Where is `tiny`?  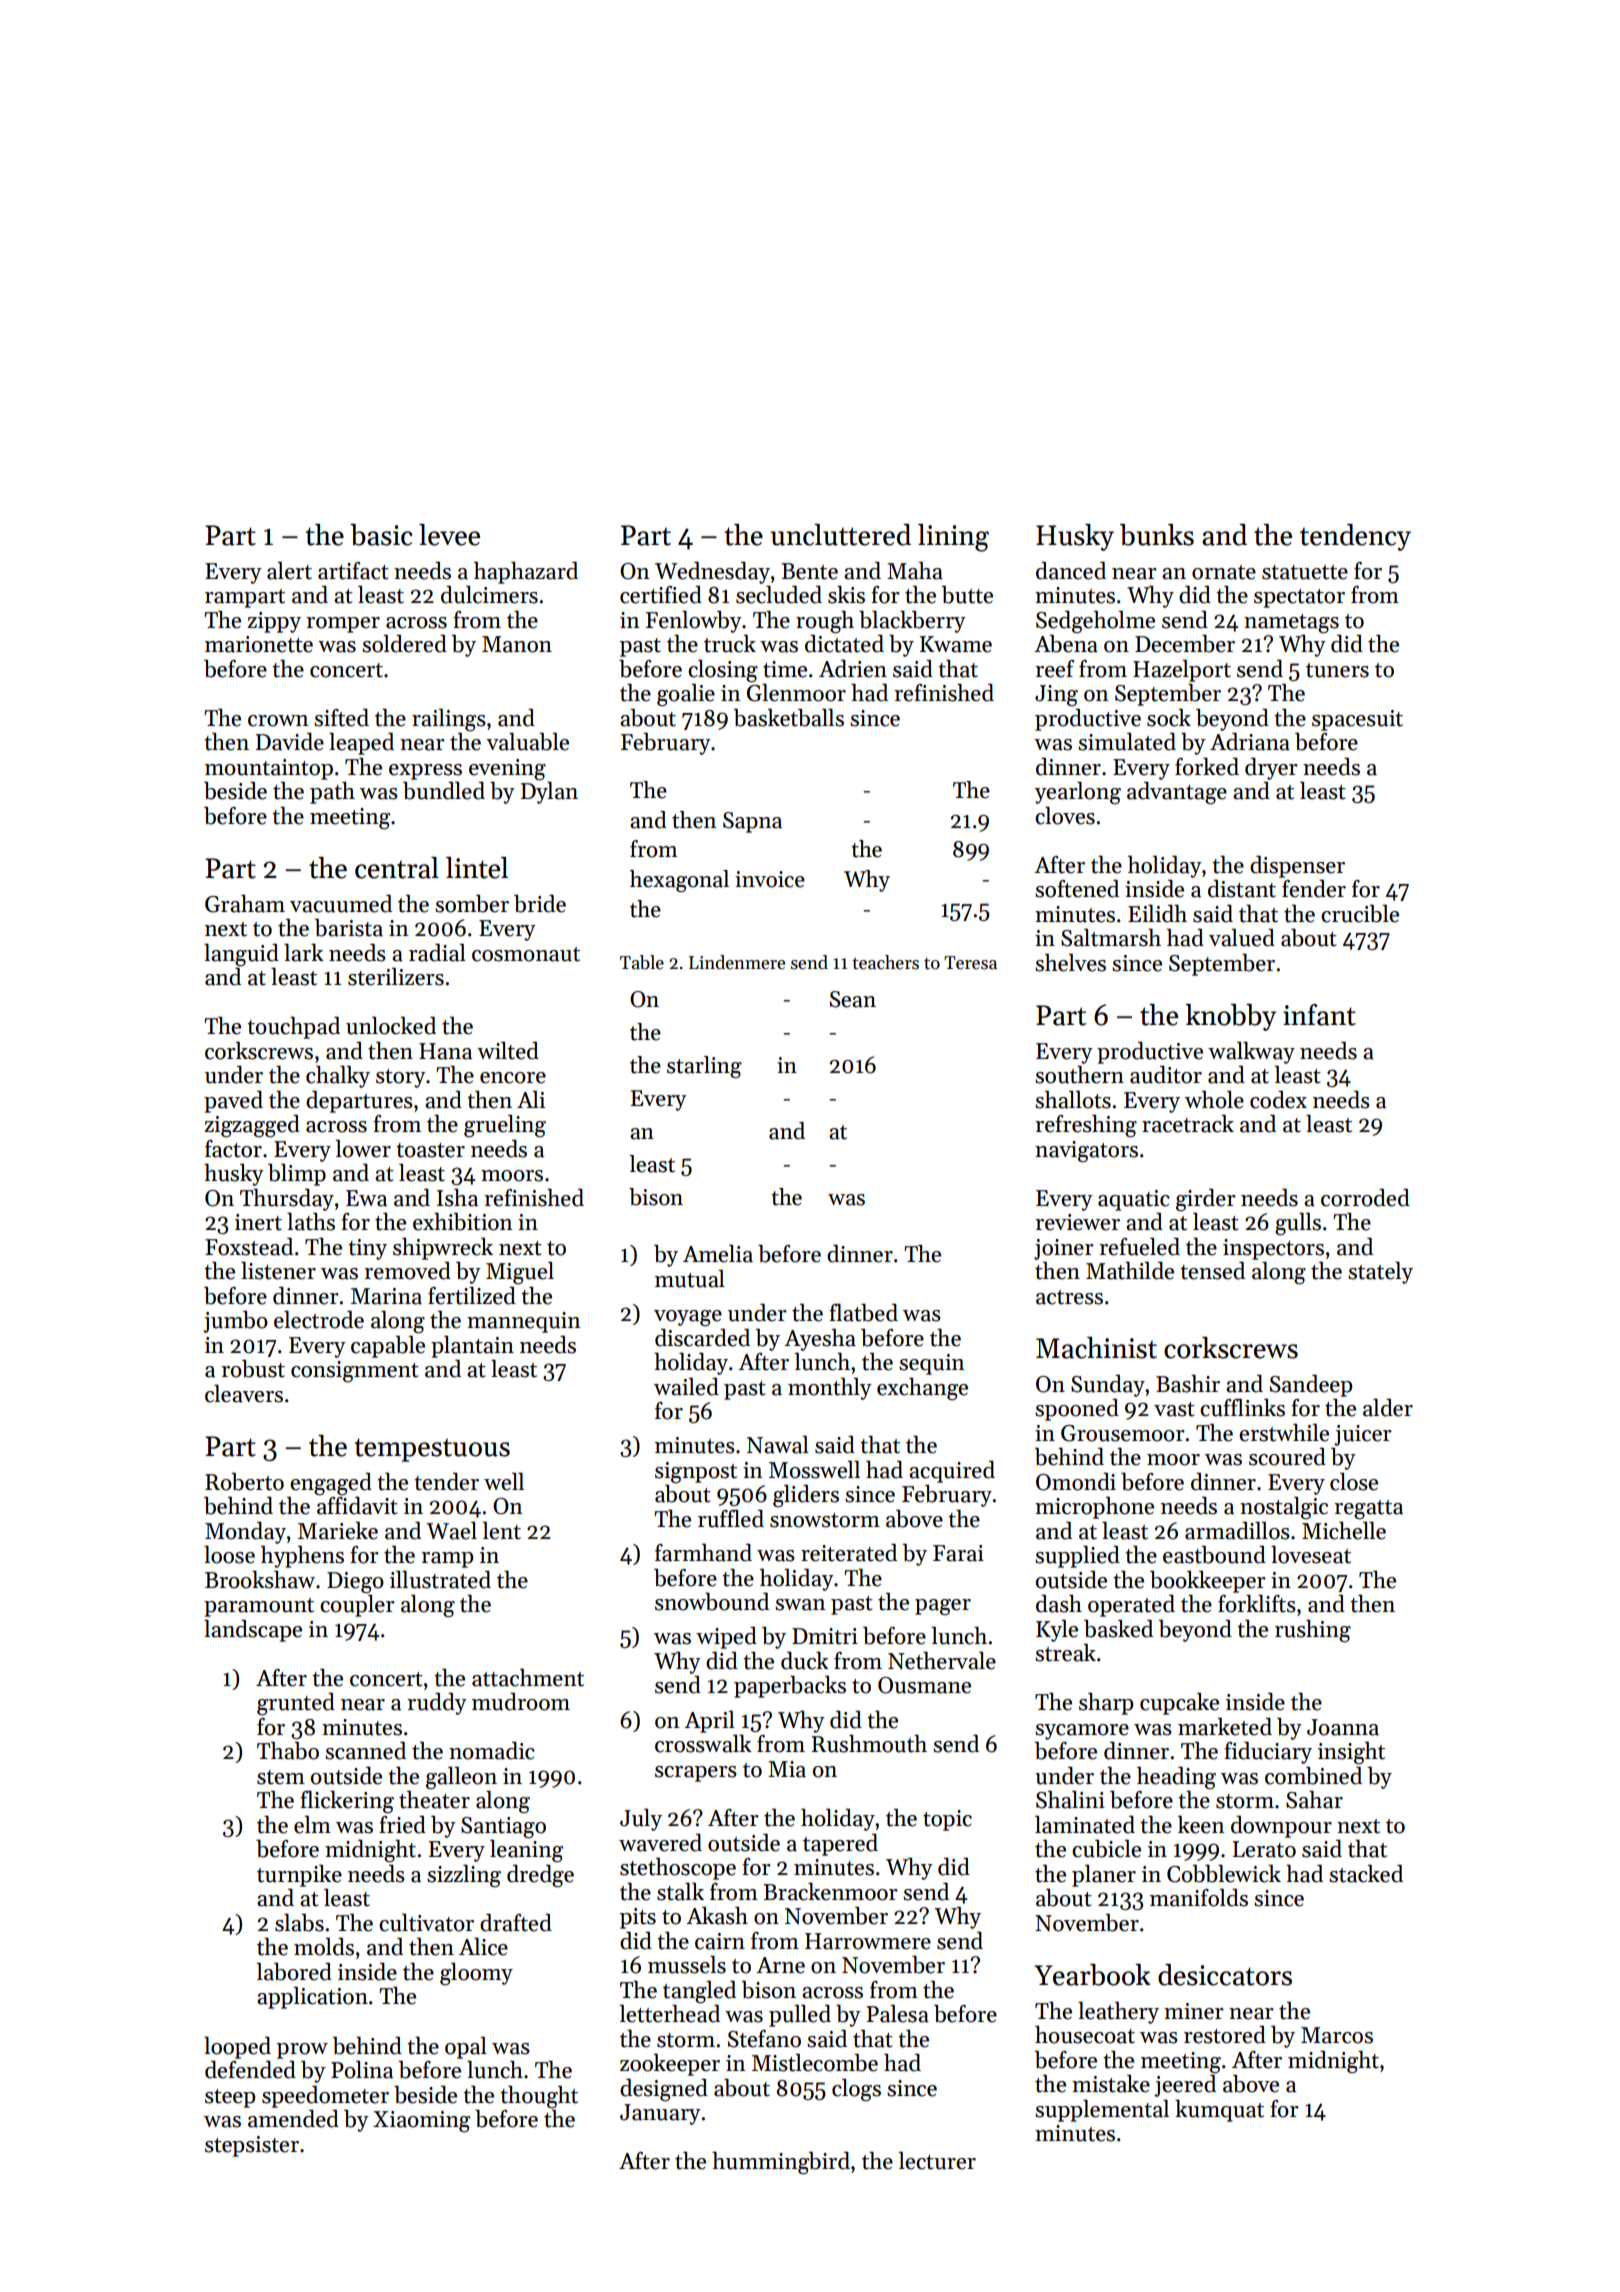
tiny is located at coordinates (367, 1249).
